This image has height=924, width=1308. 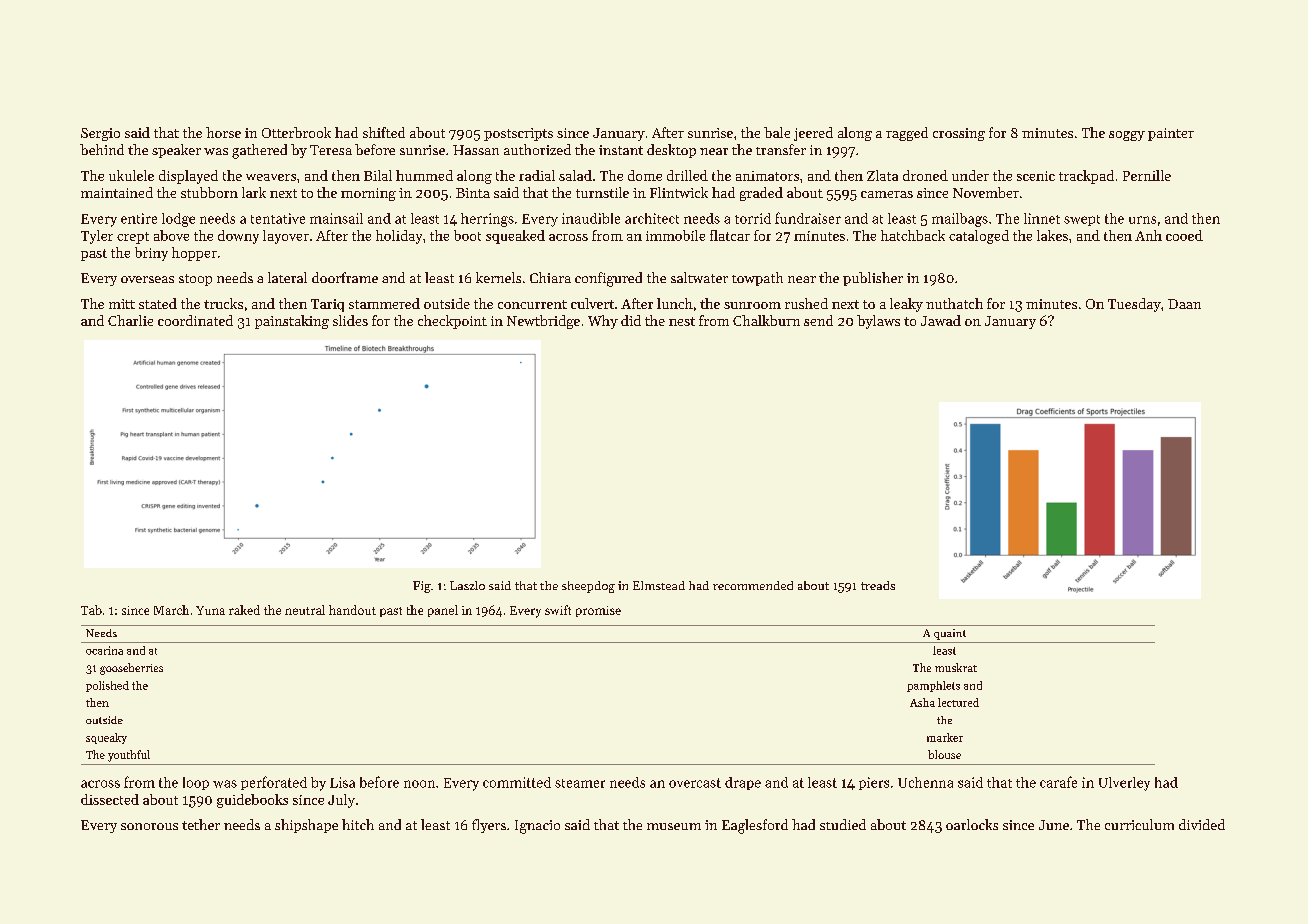 I want to click on dissected, so click(x=110, y=799).
